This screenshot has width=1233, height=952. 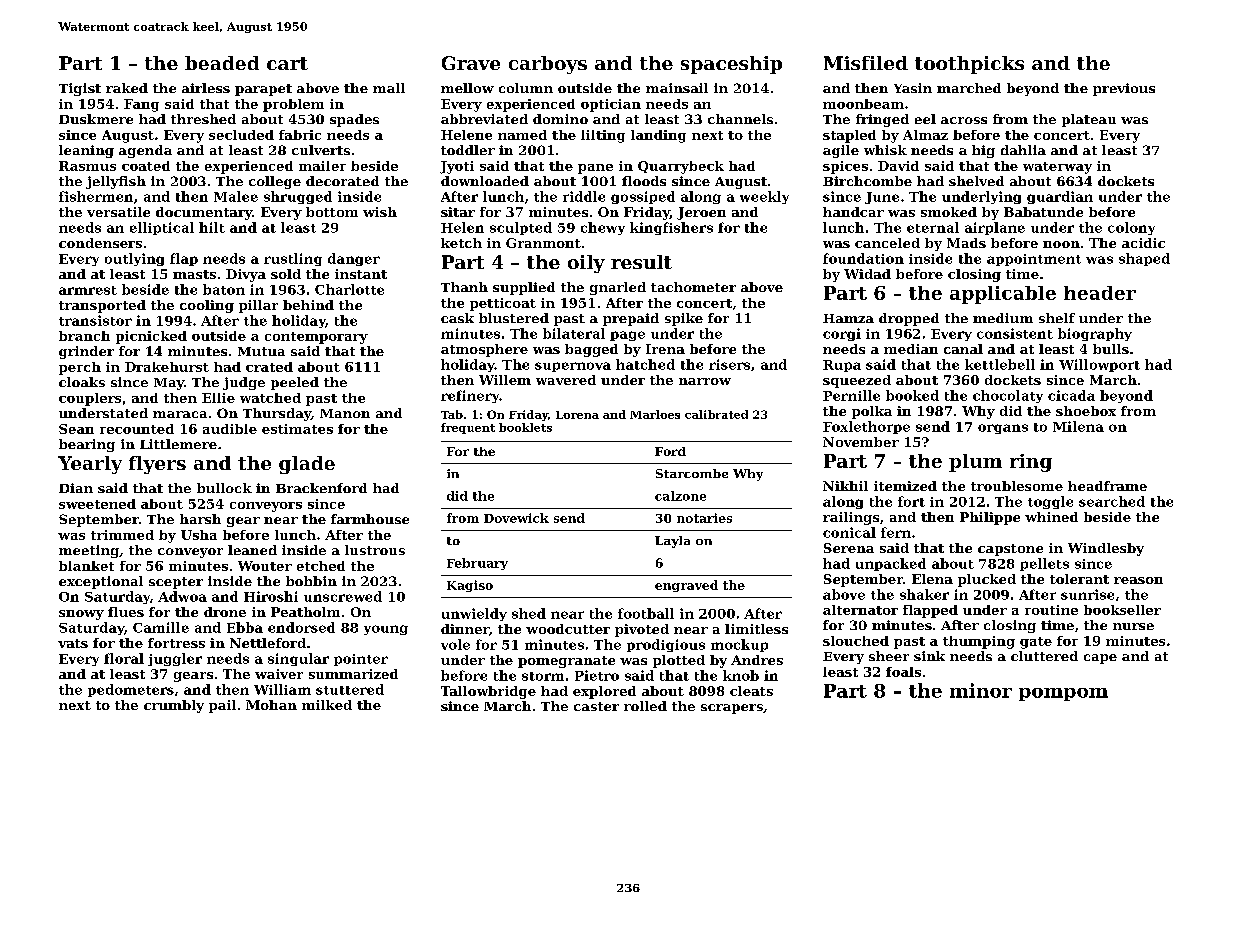 What do you see at coordinates (222, 63) in the screenshot?
I see `beaded` at bounding box center [222, 63].
